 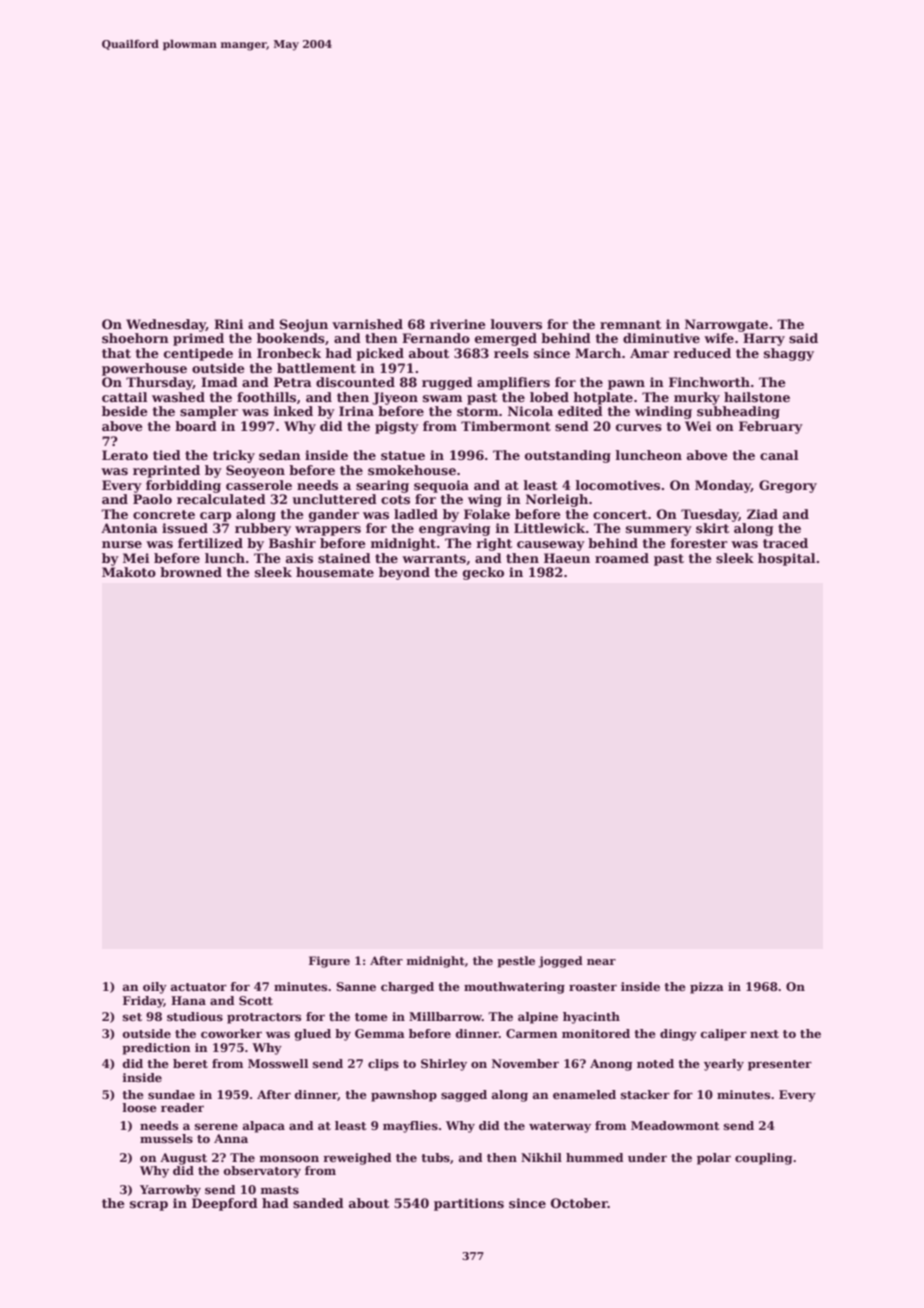 What do you see at coordinates (403, 455) in the screenshot?
I see `statue` at bounding box center [403, 455].
